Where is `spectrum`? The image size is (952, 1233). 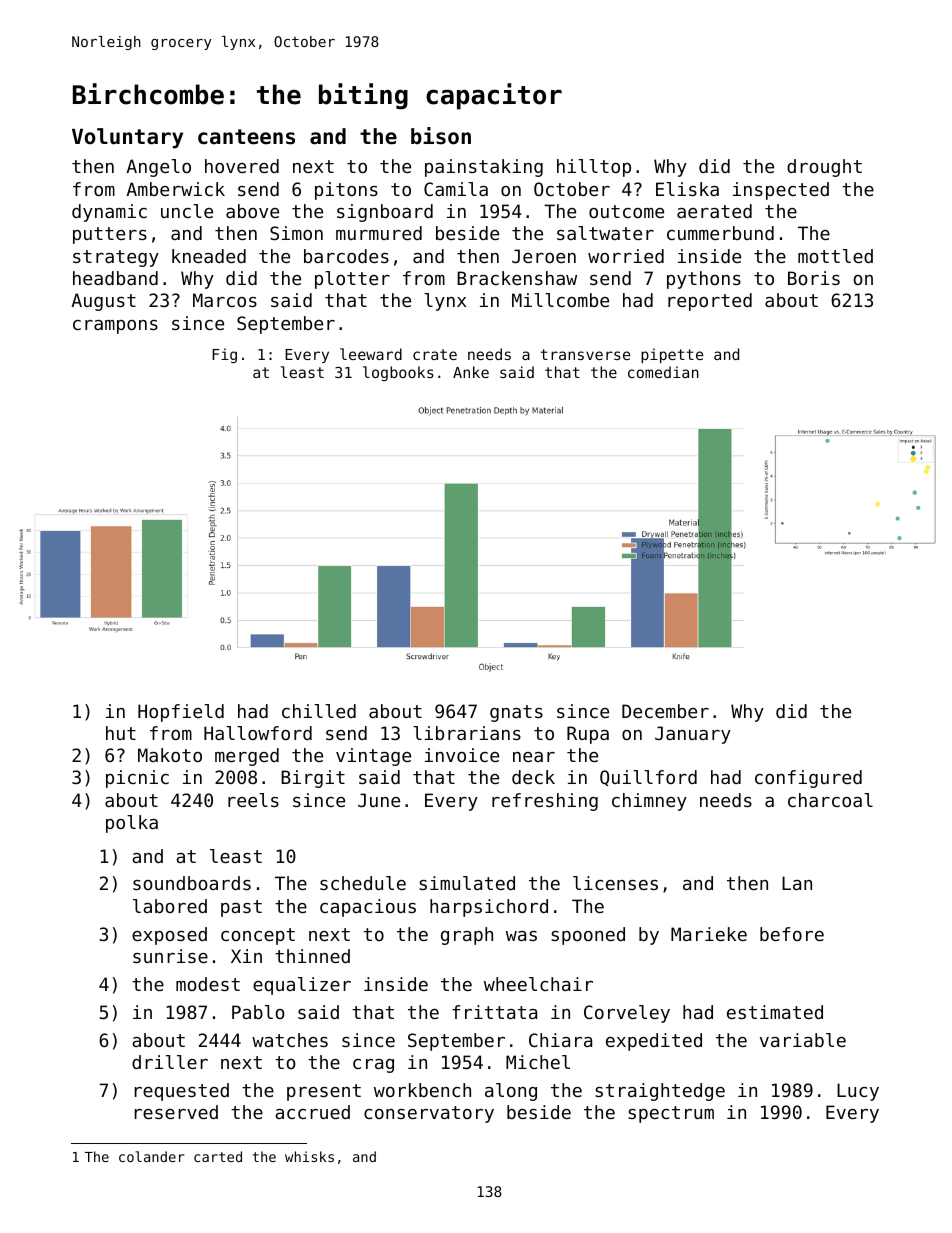 spectrum is located at coordinates (671, 1114).
